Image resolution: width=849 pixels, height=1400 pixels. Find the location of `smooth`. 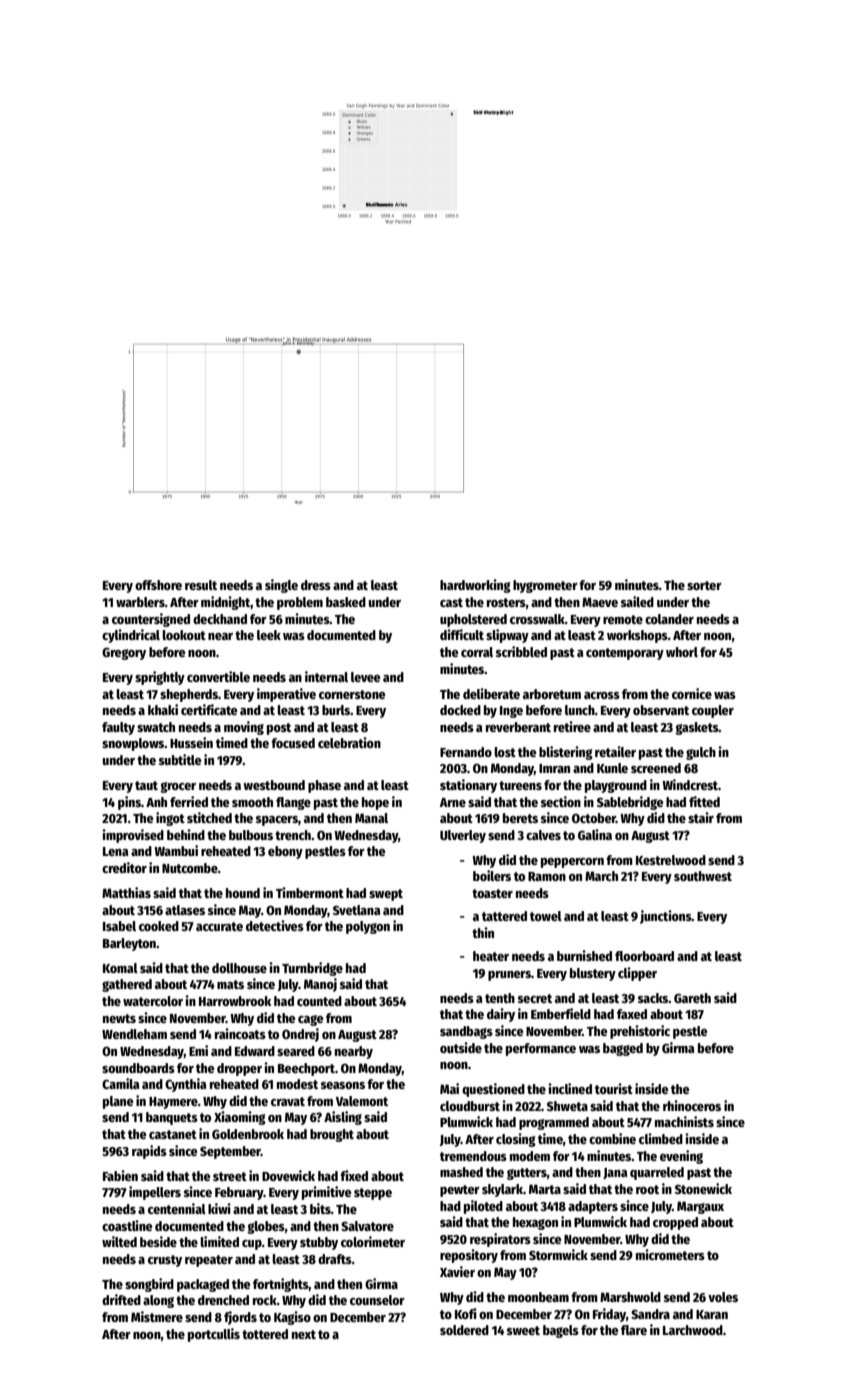

smooth is located at coordinates (252, 802).
